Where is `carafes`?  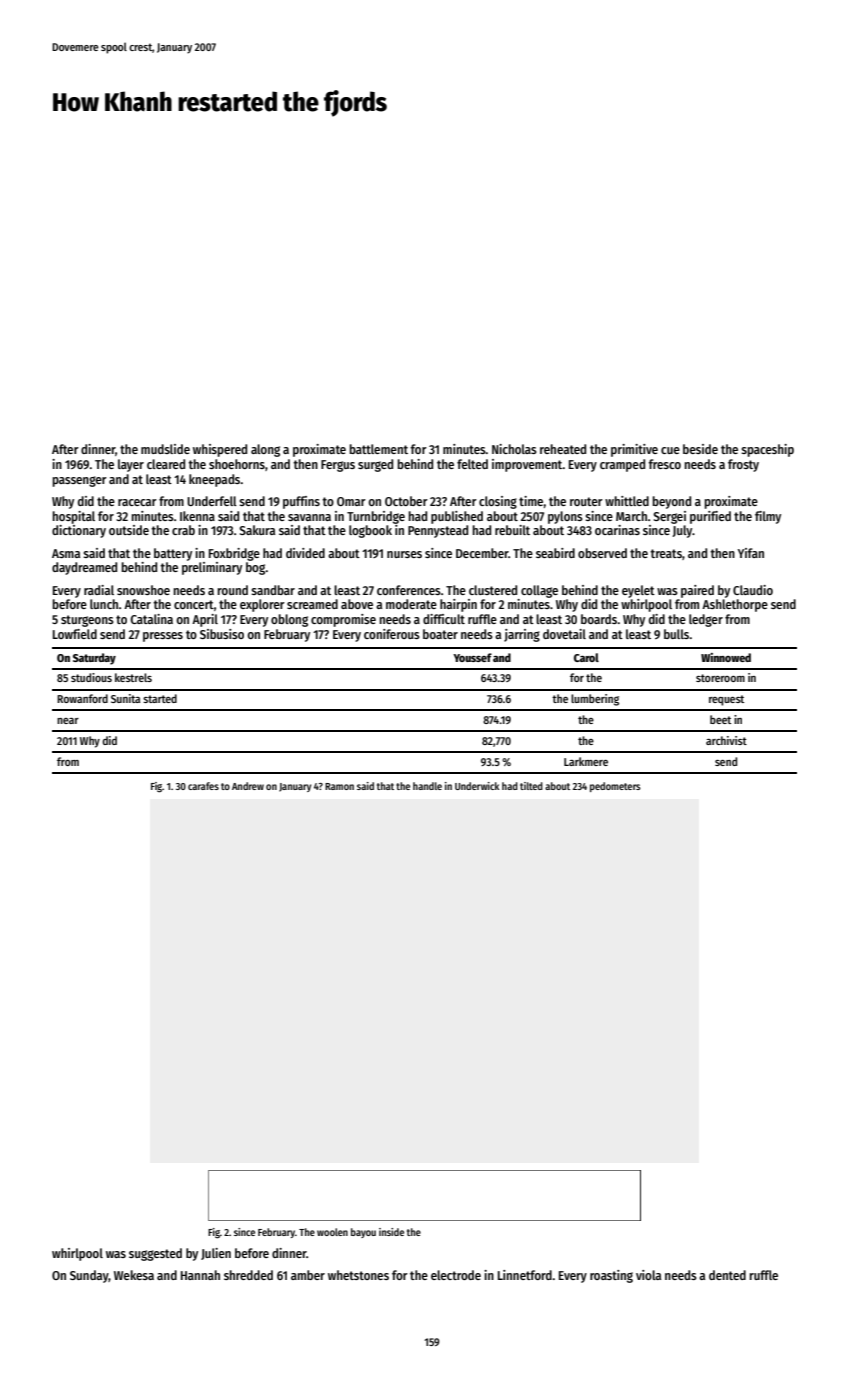
carafes is located at coordinates (203, 786).
